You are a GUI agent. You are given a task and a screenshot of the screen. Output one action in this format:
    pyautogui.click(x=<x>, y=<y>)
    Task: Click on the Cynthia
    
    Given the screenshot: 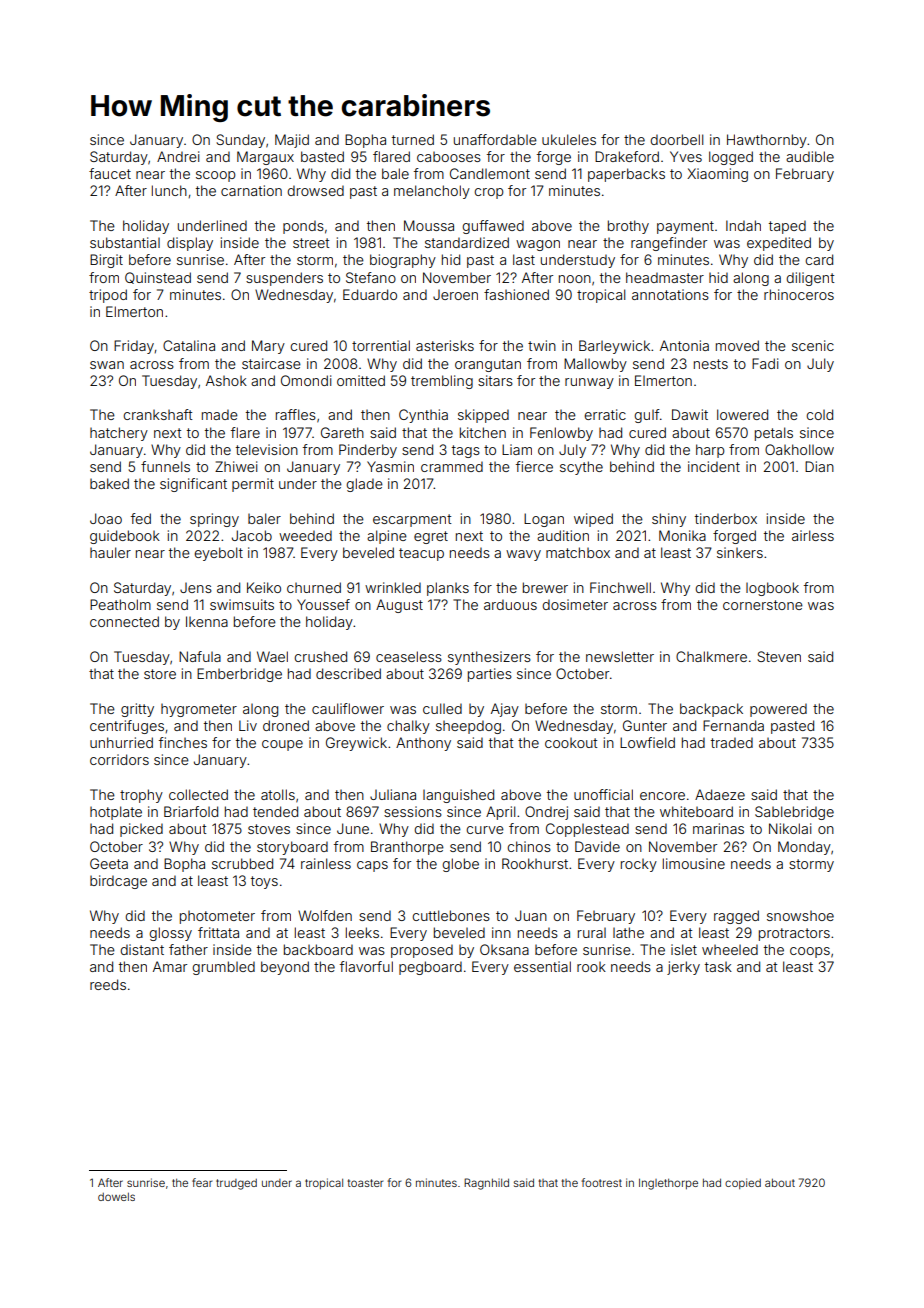 What is the action you would take?
    pyautogui.click(x=423, y=416)
